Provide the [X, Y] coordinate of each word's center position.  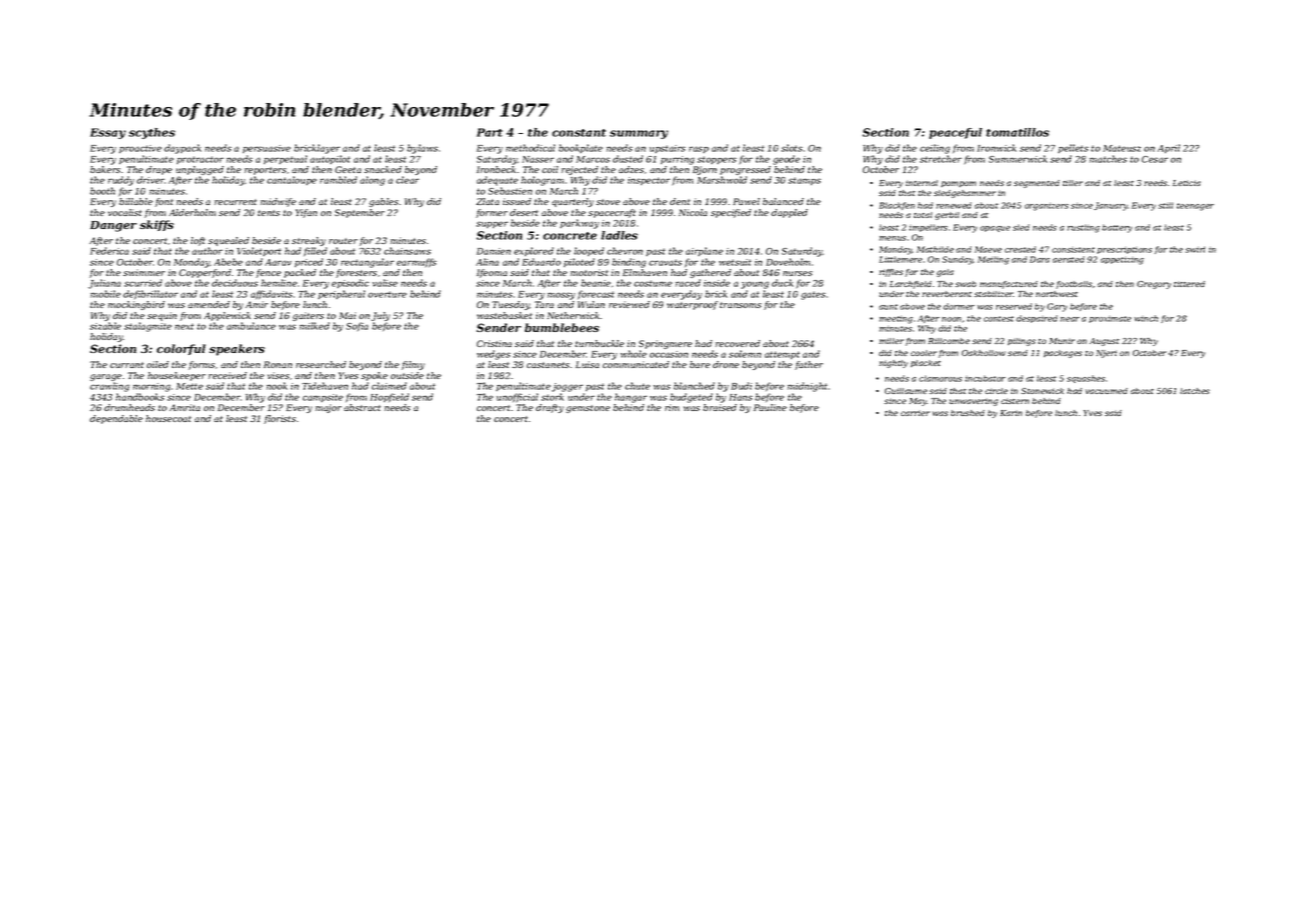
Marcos [593, 159]
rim [672, 407]
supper [492, 224]
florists [280, 419]
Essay [108, 133]
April [1169, 148]
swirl [1195, 249]
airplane [704, 251]
